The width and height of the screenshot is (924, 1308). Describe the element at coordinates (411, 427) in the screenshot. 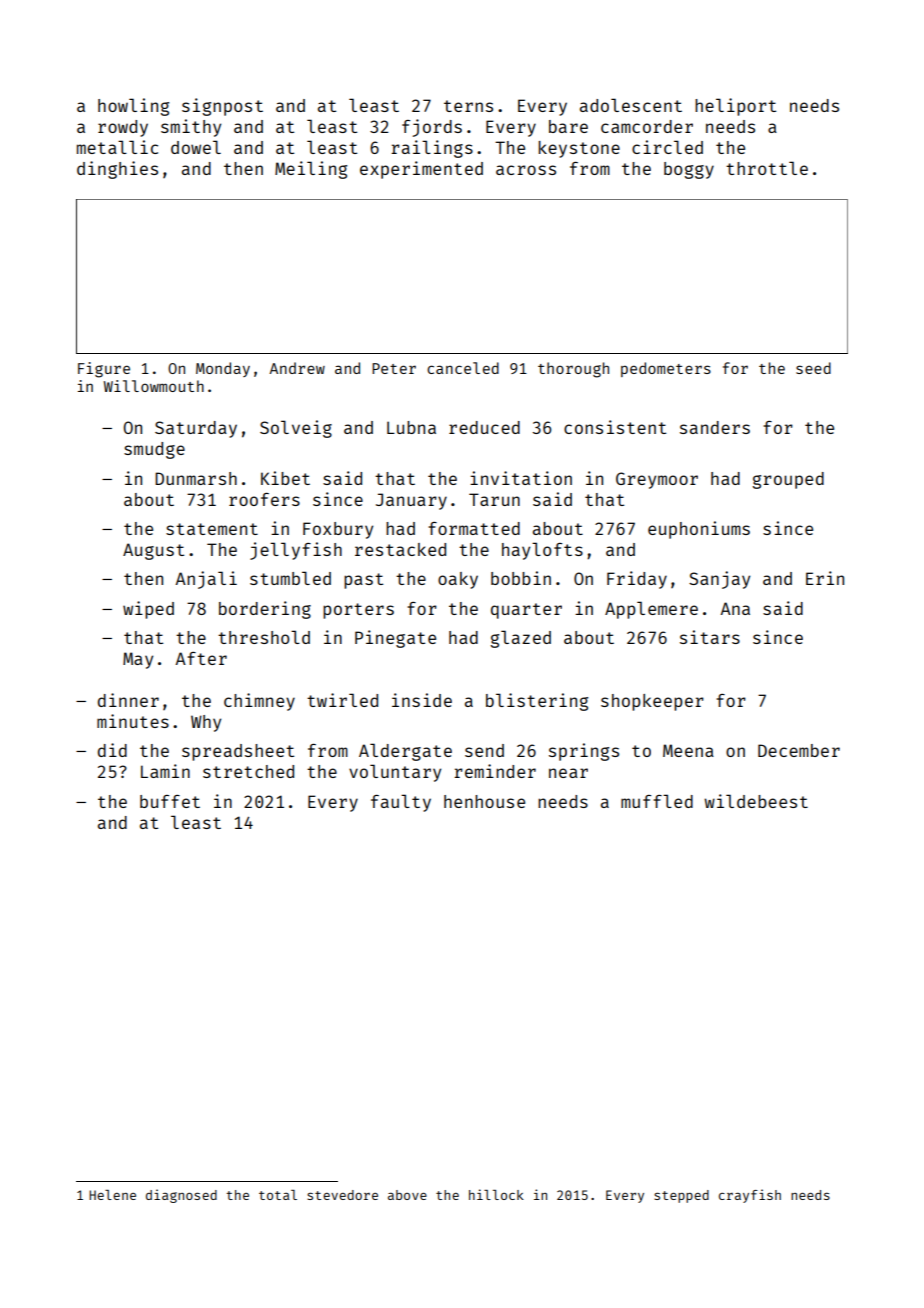

I see `Lubna` at that location.
